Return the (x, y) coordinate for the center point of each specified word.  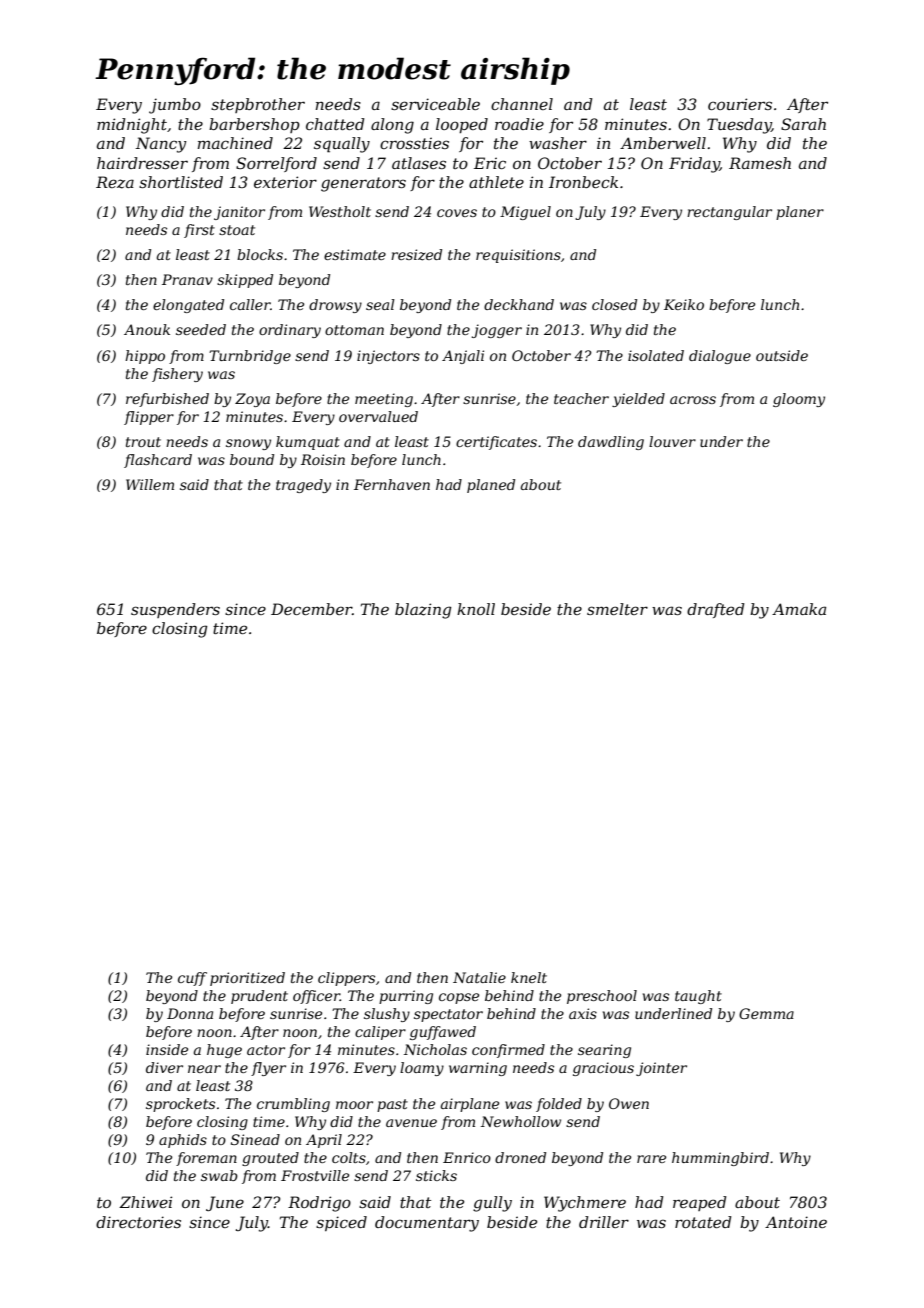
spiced (341, 1223)
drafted (716, 610)
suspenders (175, 610)
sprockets (180, 1105)
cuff (192, 979)
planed (491, 486)
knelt (529, 977)
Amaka (799, 609)
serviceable (435, 104)
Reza (115, 182)
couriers (740, 104)
